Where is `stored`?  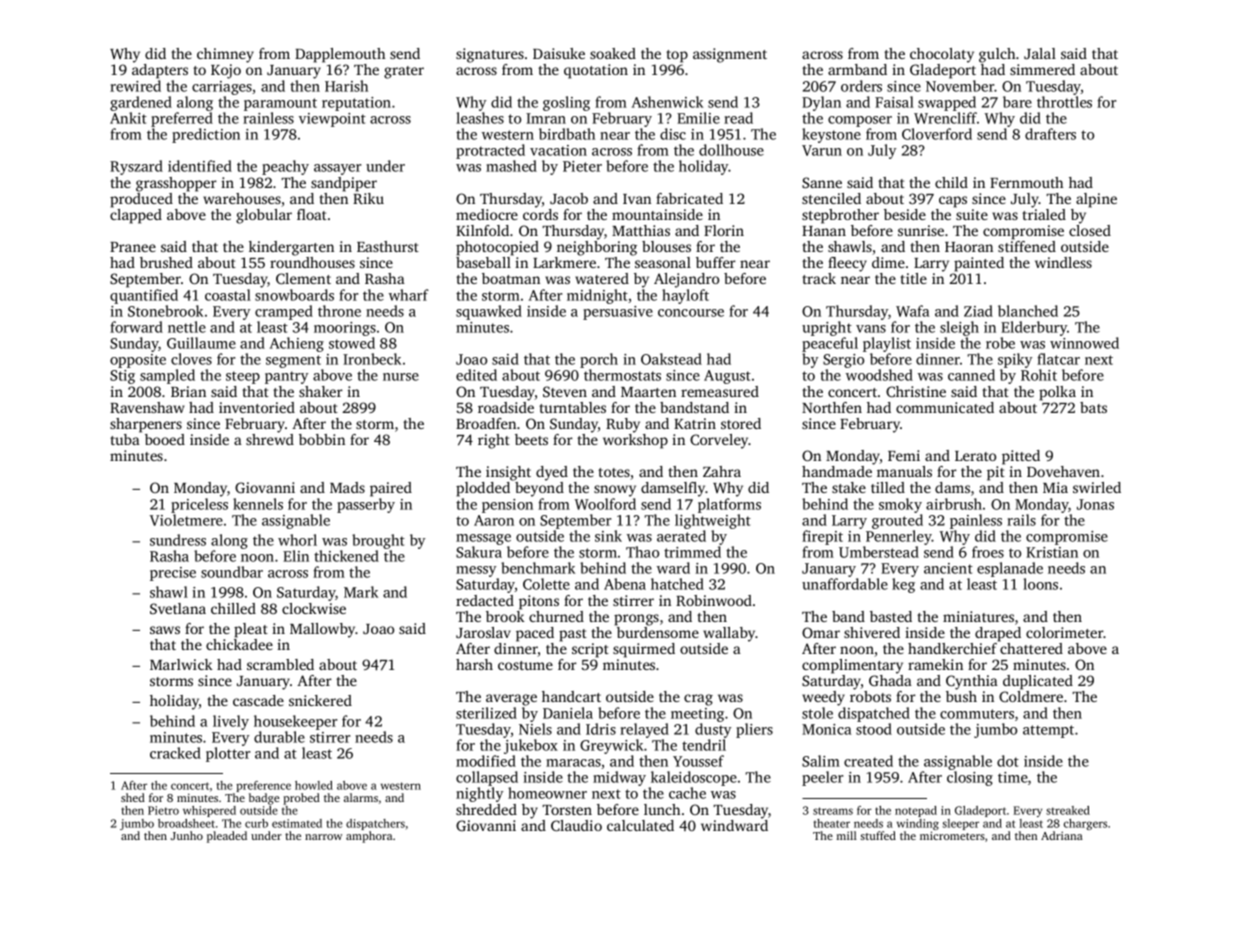
stored is located at coordinates (741, 423).
